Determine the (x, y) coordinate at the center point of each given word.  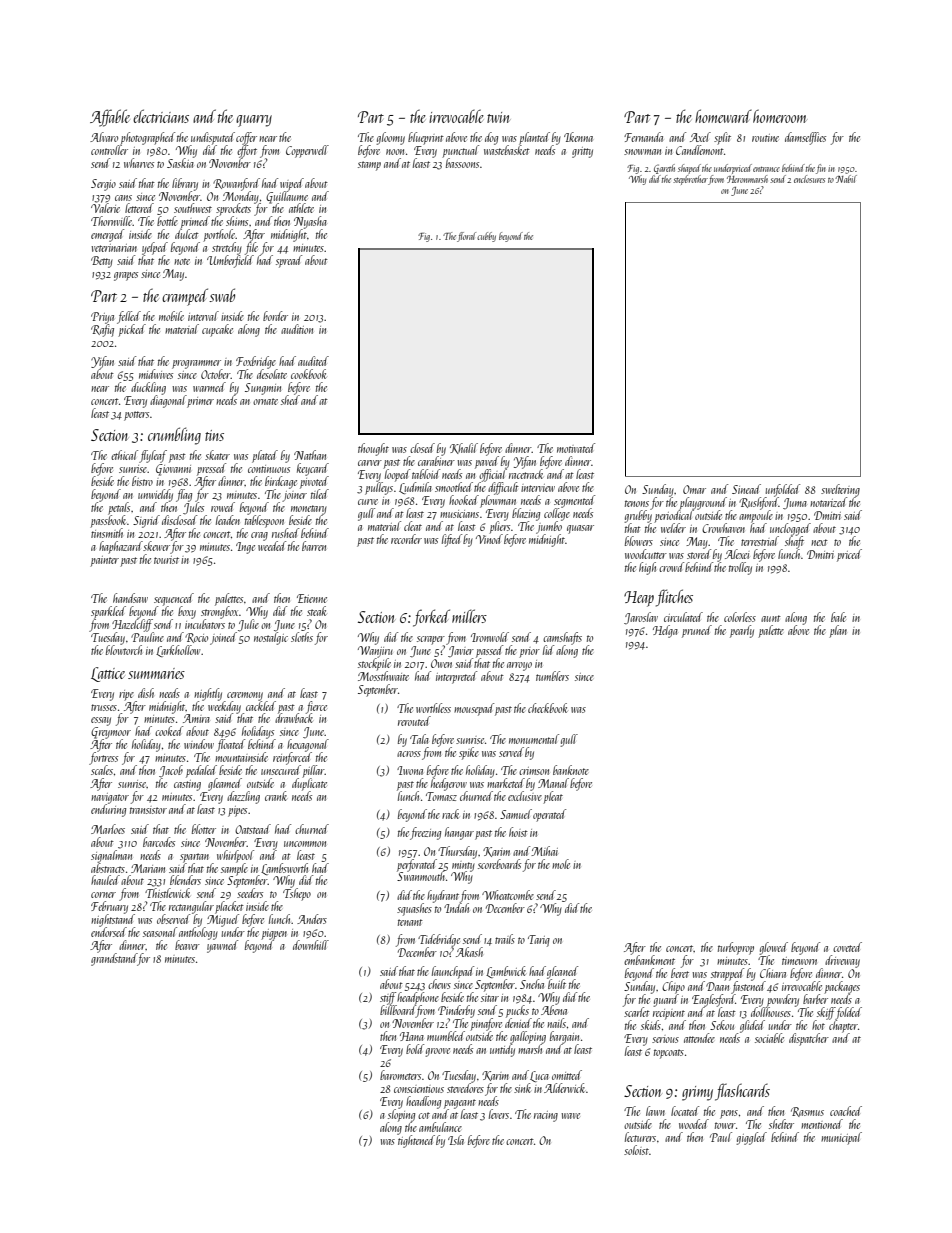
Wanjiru (375, 651)
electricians (161, 116)
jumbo (549, 527)
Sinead (746, 489)
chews (439, 984)
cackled (261, 705)
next (819, 542)
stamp (369, 166)
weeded (272, 546)
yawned (222, 946)
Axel (700, 137)
